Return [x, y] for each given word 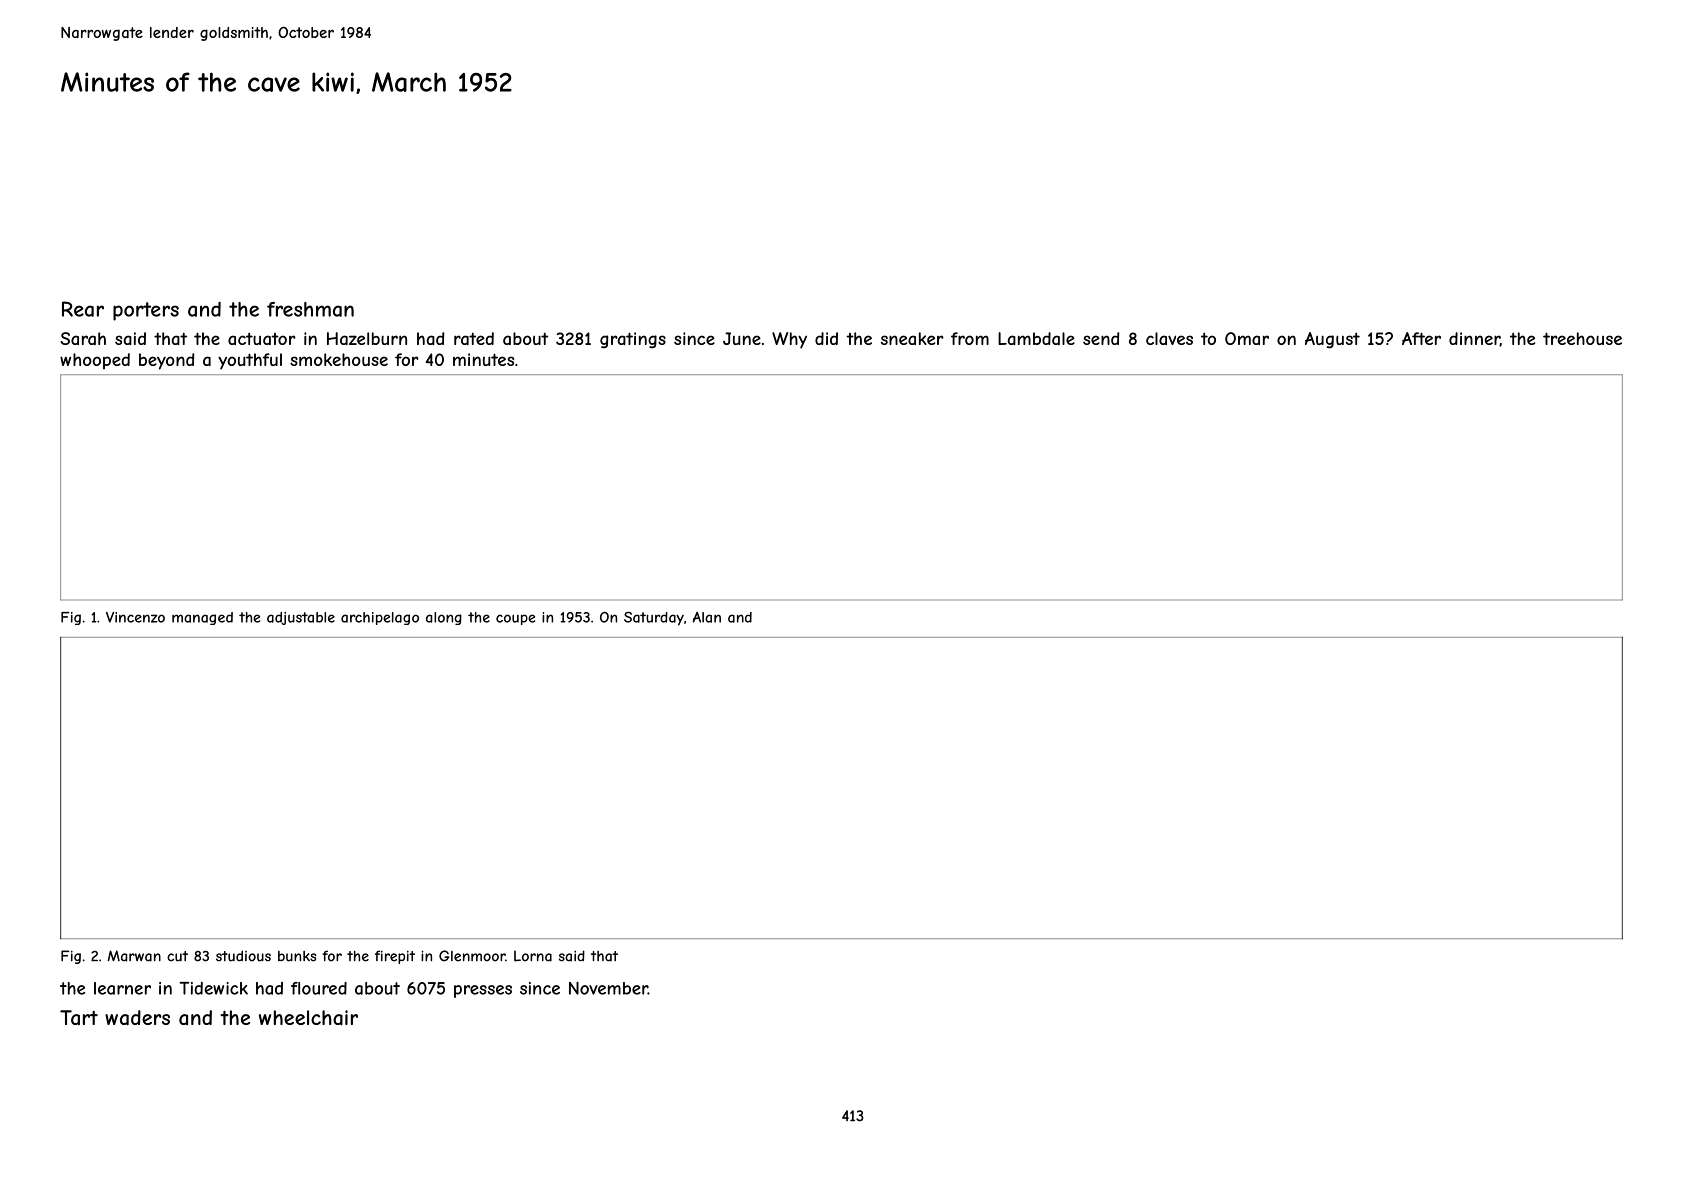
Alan [707, 617]
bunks [297, 956]
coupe [515, 619]
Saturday [654, 619]
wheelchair [308, 1018]
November [608, 988]
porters [146, 311]
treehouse [1582, 338]
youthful [250, 361]
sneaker [912, 338]
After [1421, 338]
